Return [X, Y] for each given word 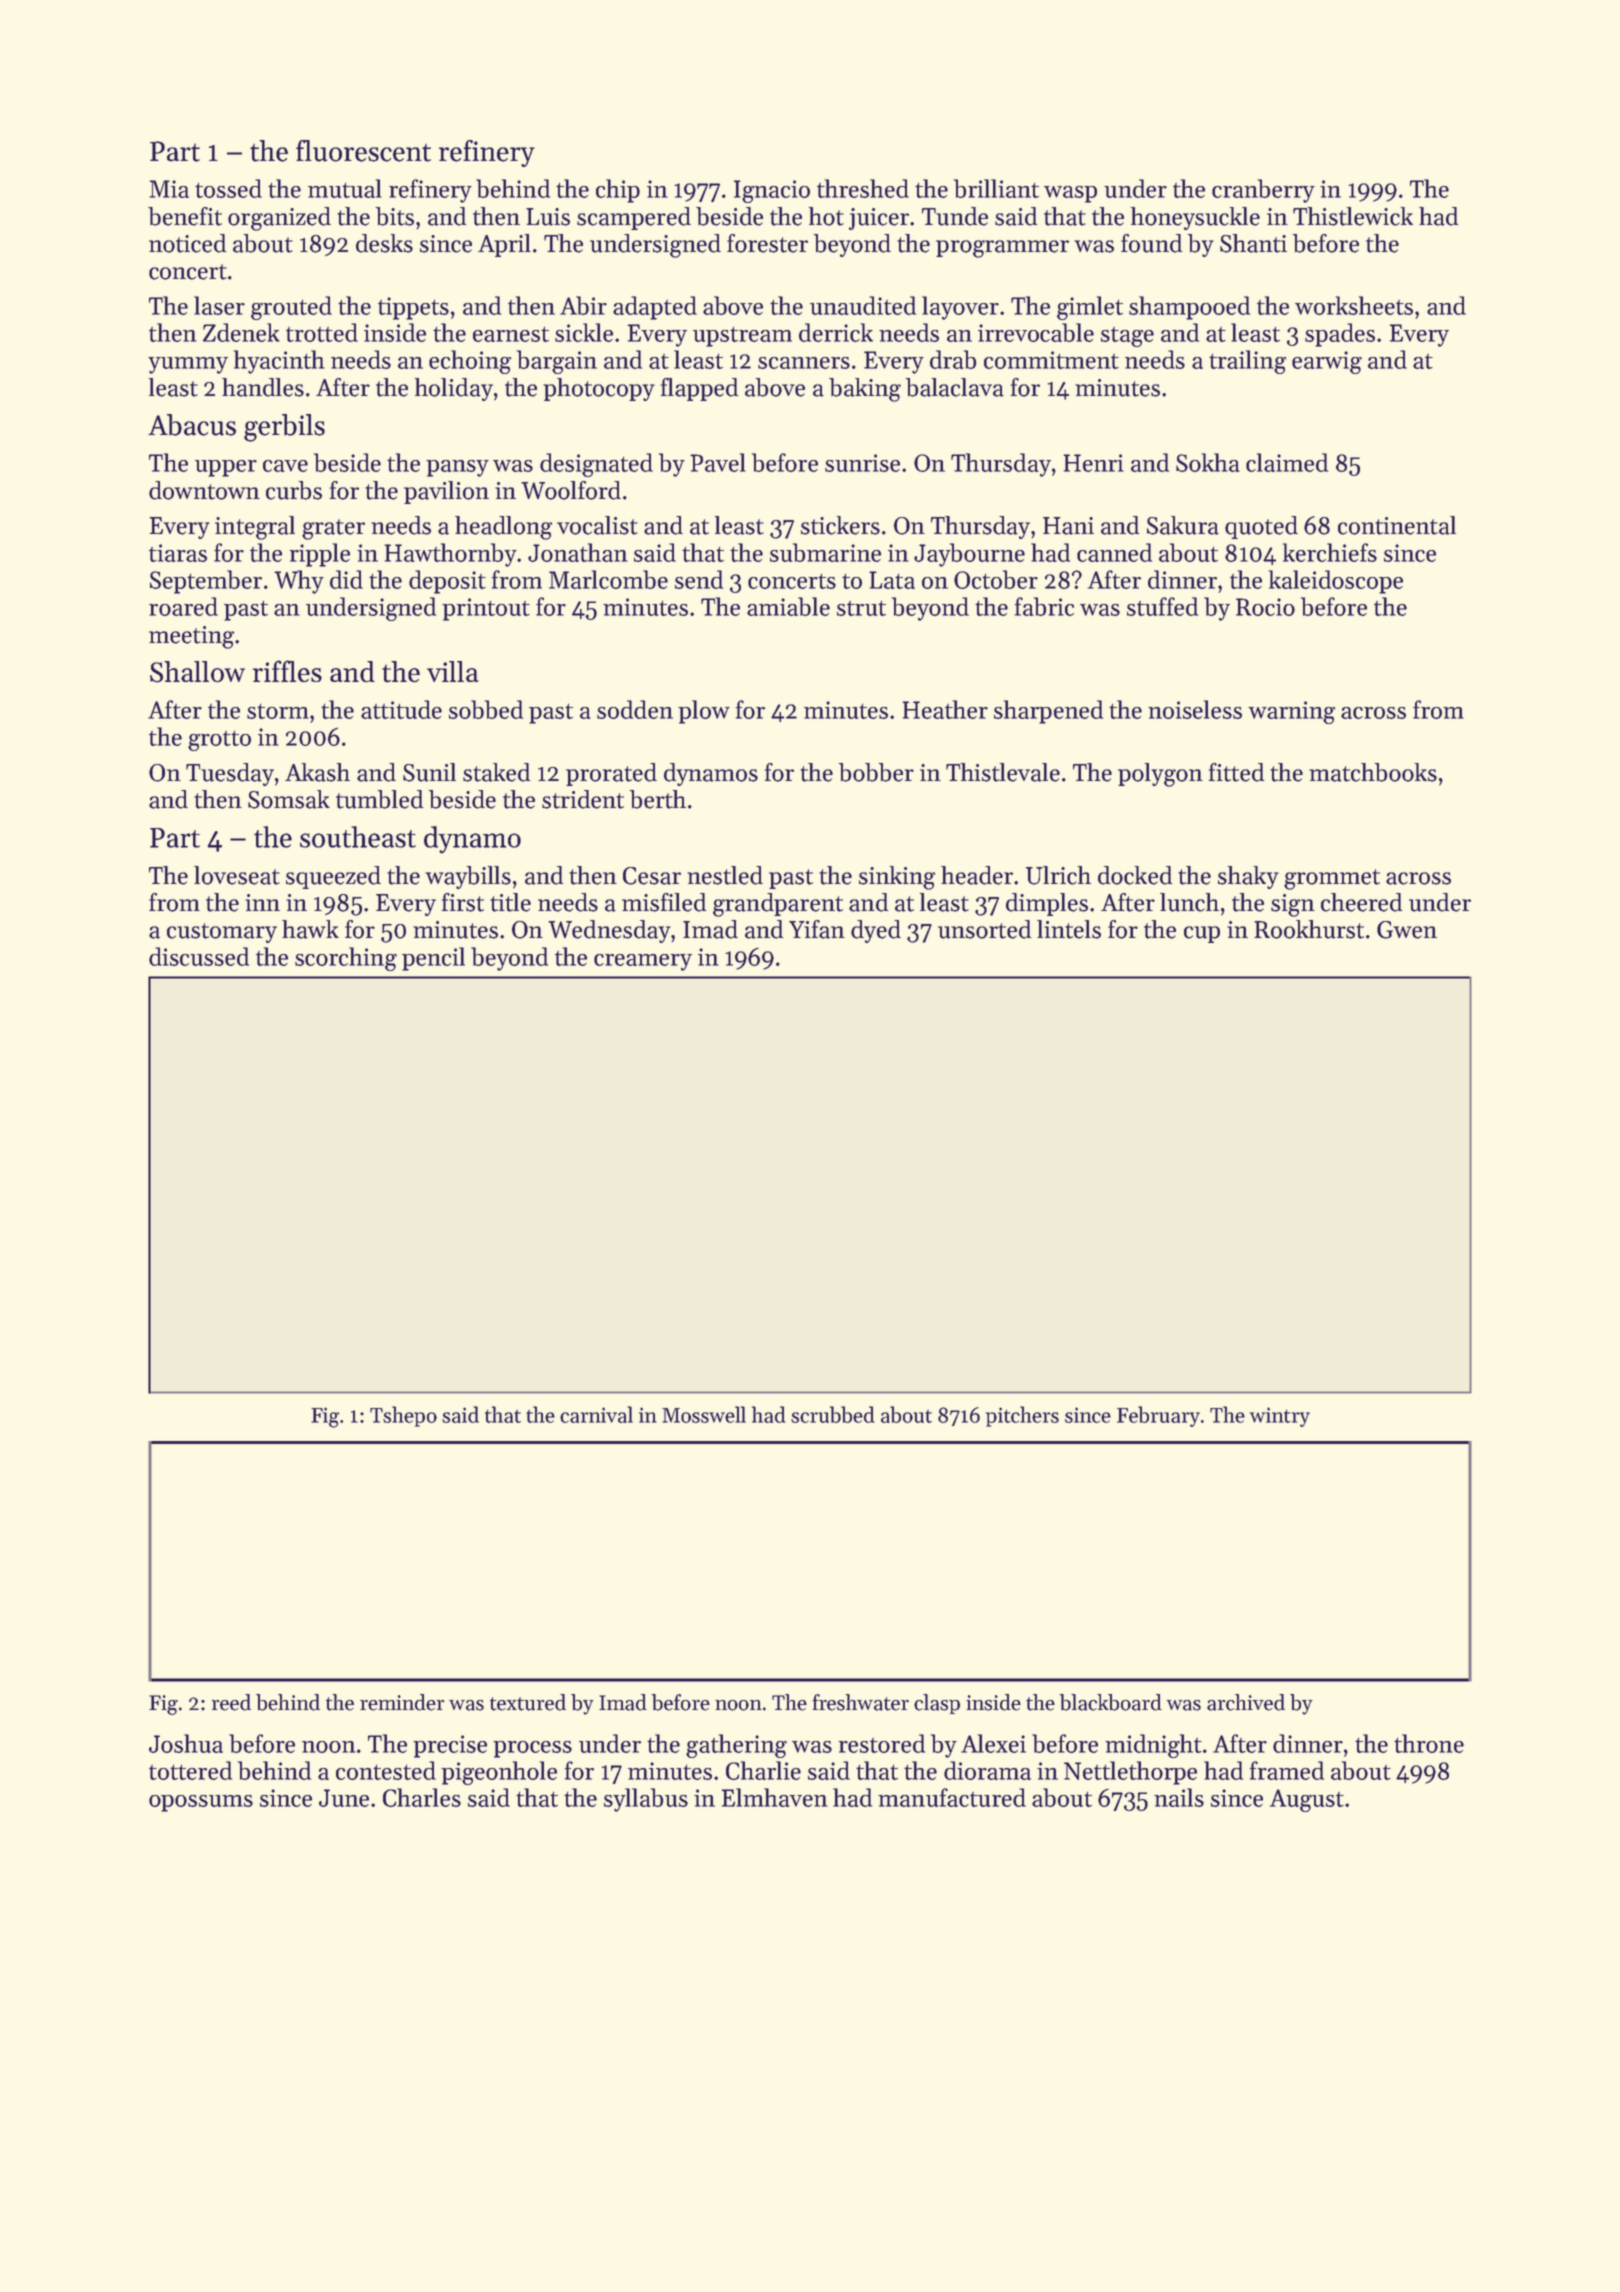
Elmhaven [774, 1797]
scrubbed [833, 1414]
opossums [201, 1803]
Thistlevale [1003, 772]
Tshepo [403, 1416]
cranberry [1263, 191]
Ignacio [772, 191]
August [1307, 1800]
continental [1397, 525]
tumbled [379, 799]
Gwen [1407, 930]
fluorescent [363, 151]
